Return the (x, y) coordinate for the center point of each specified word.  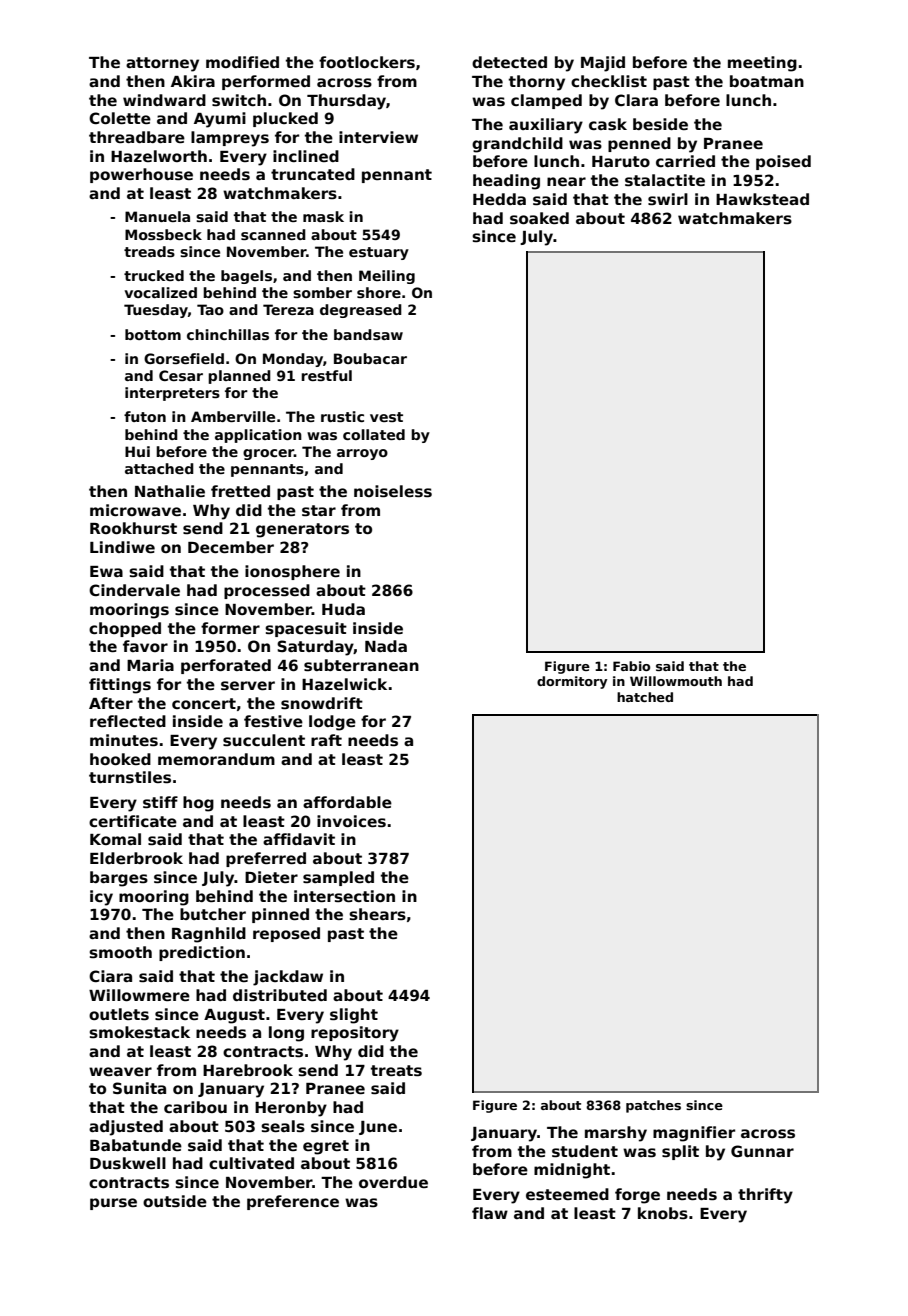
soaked (539, 218)
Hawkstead (762, 199)
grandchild (517, 145)
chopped (125, 629)
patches (653, 1106)
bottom (153, 334)
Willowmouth (676, 681)
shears (377, 914)
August (234, 1016)
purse (113, 1204)
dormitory (572, 682)
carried (685, 161)
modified (242, 62)
